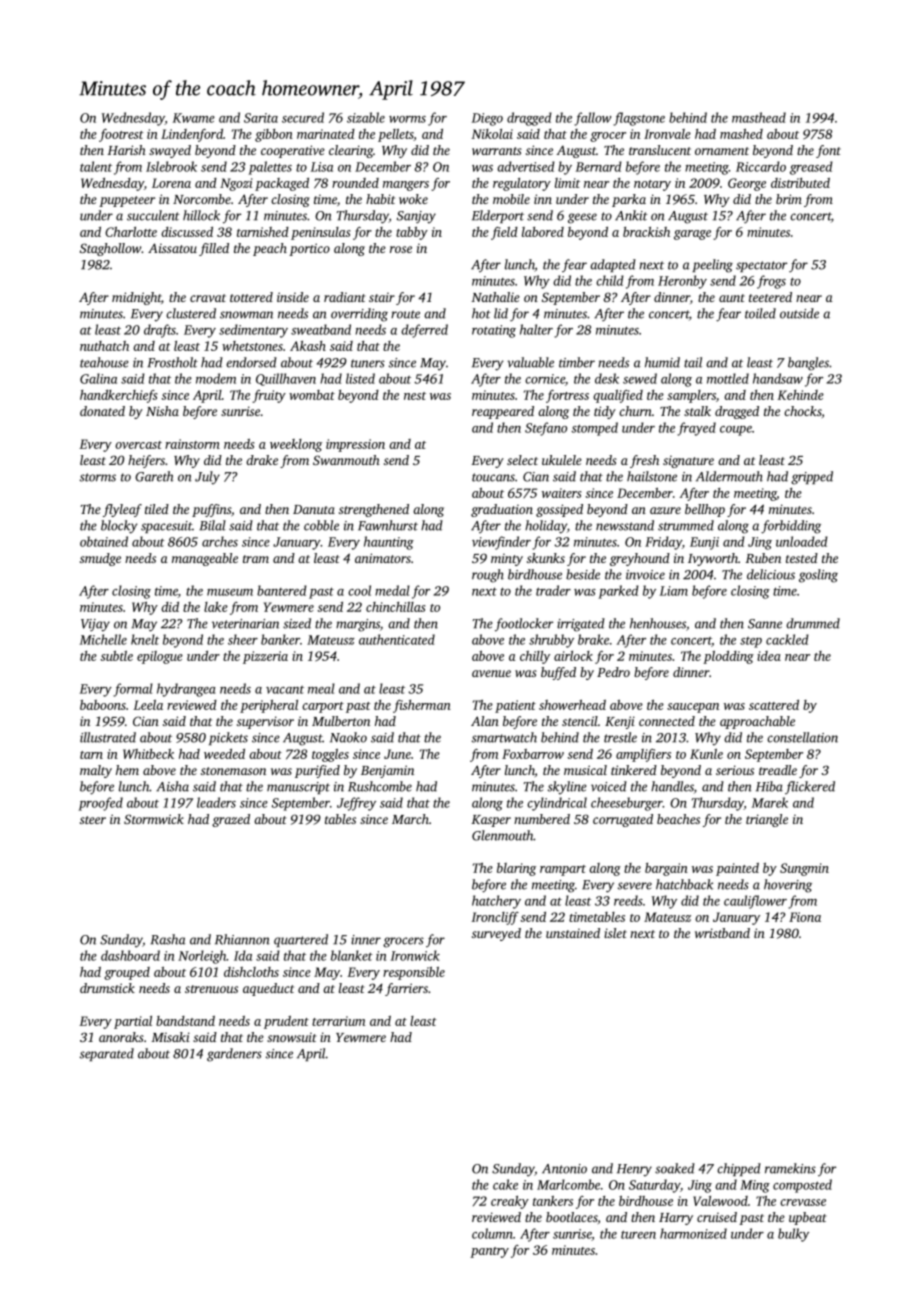 This screenshot has width=924, height=1308. I want to click on masthead, so click(759, 117).
